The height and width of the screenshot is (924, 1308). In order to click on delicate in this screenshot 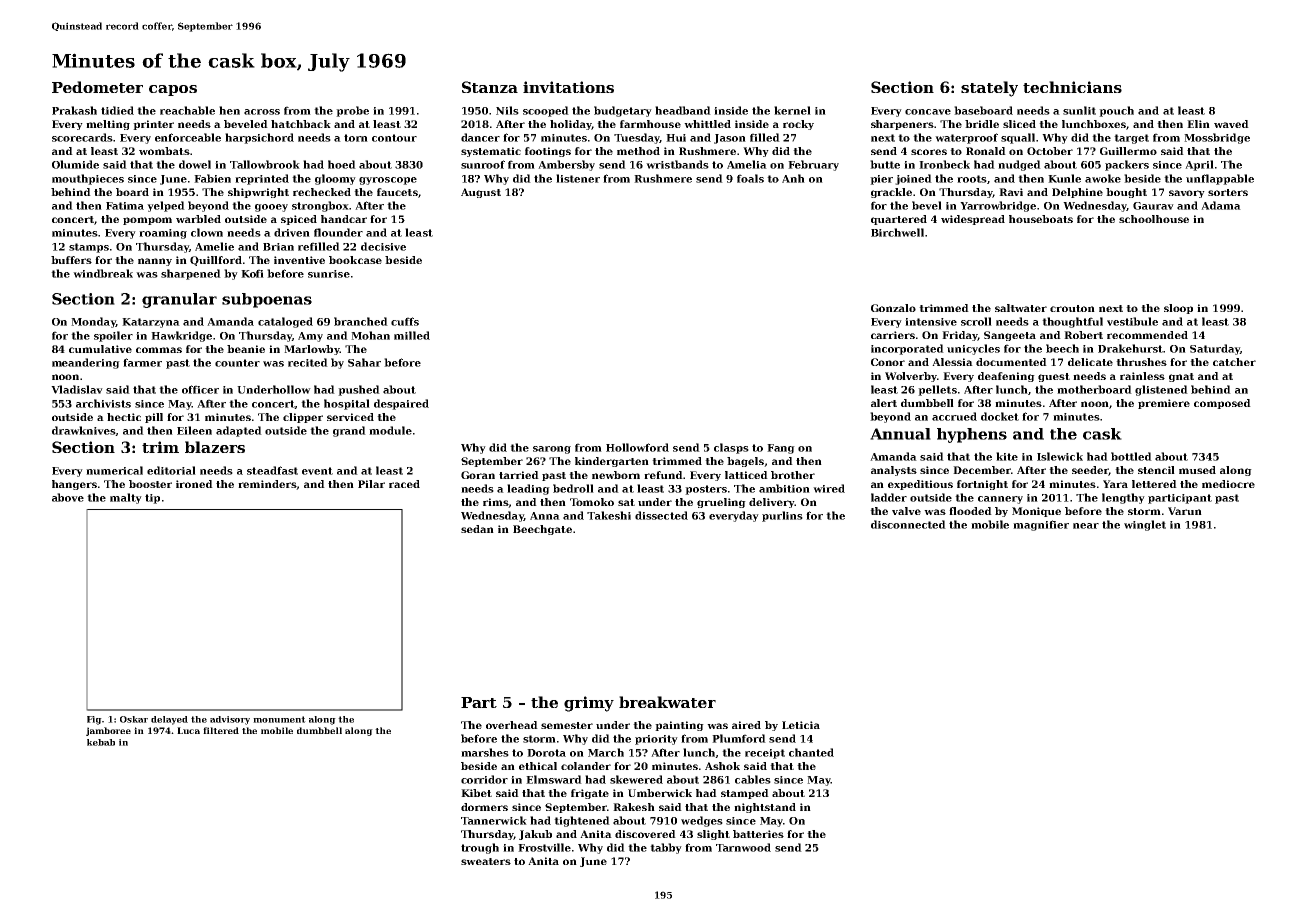, I will do `click(1090, 362)`.
